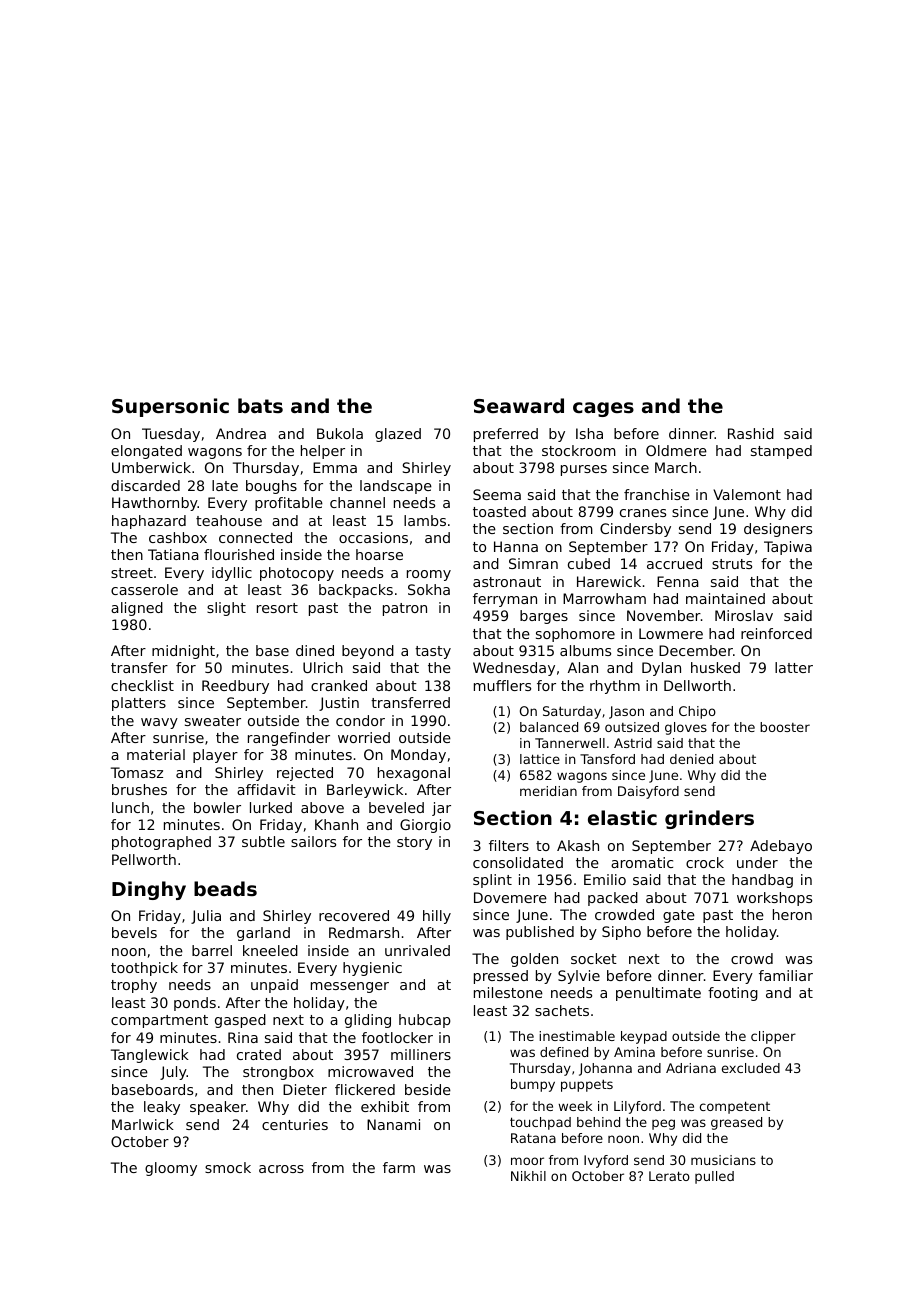 Image resolution: width=924 pixels, height=1308 pixels. Describe the element at coordinates (270, 950) in the page. I see `kneeled` at that location.
